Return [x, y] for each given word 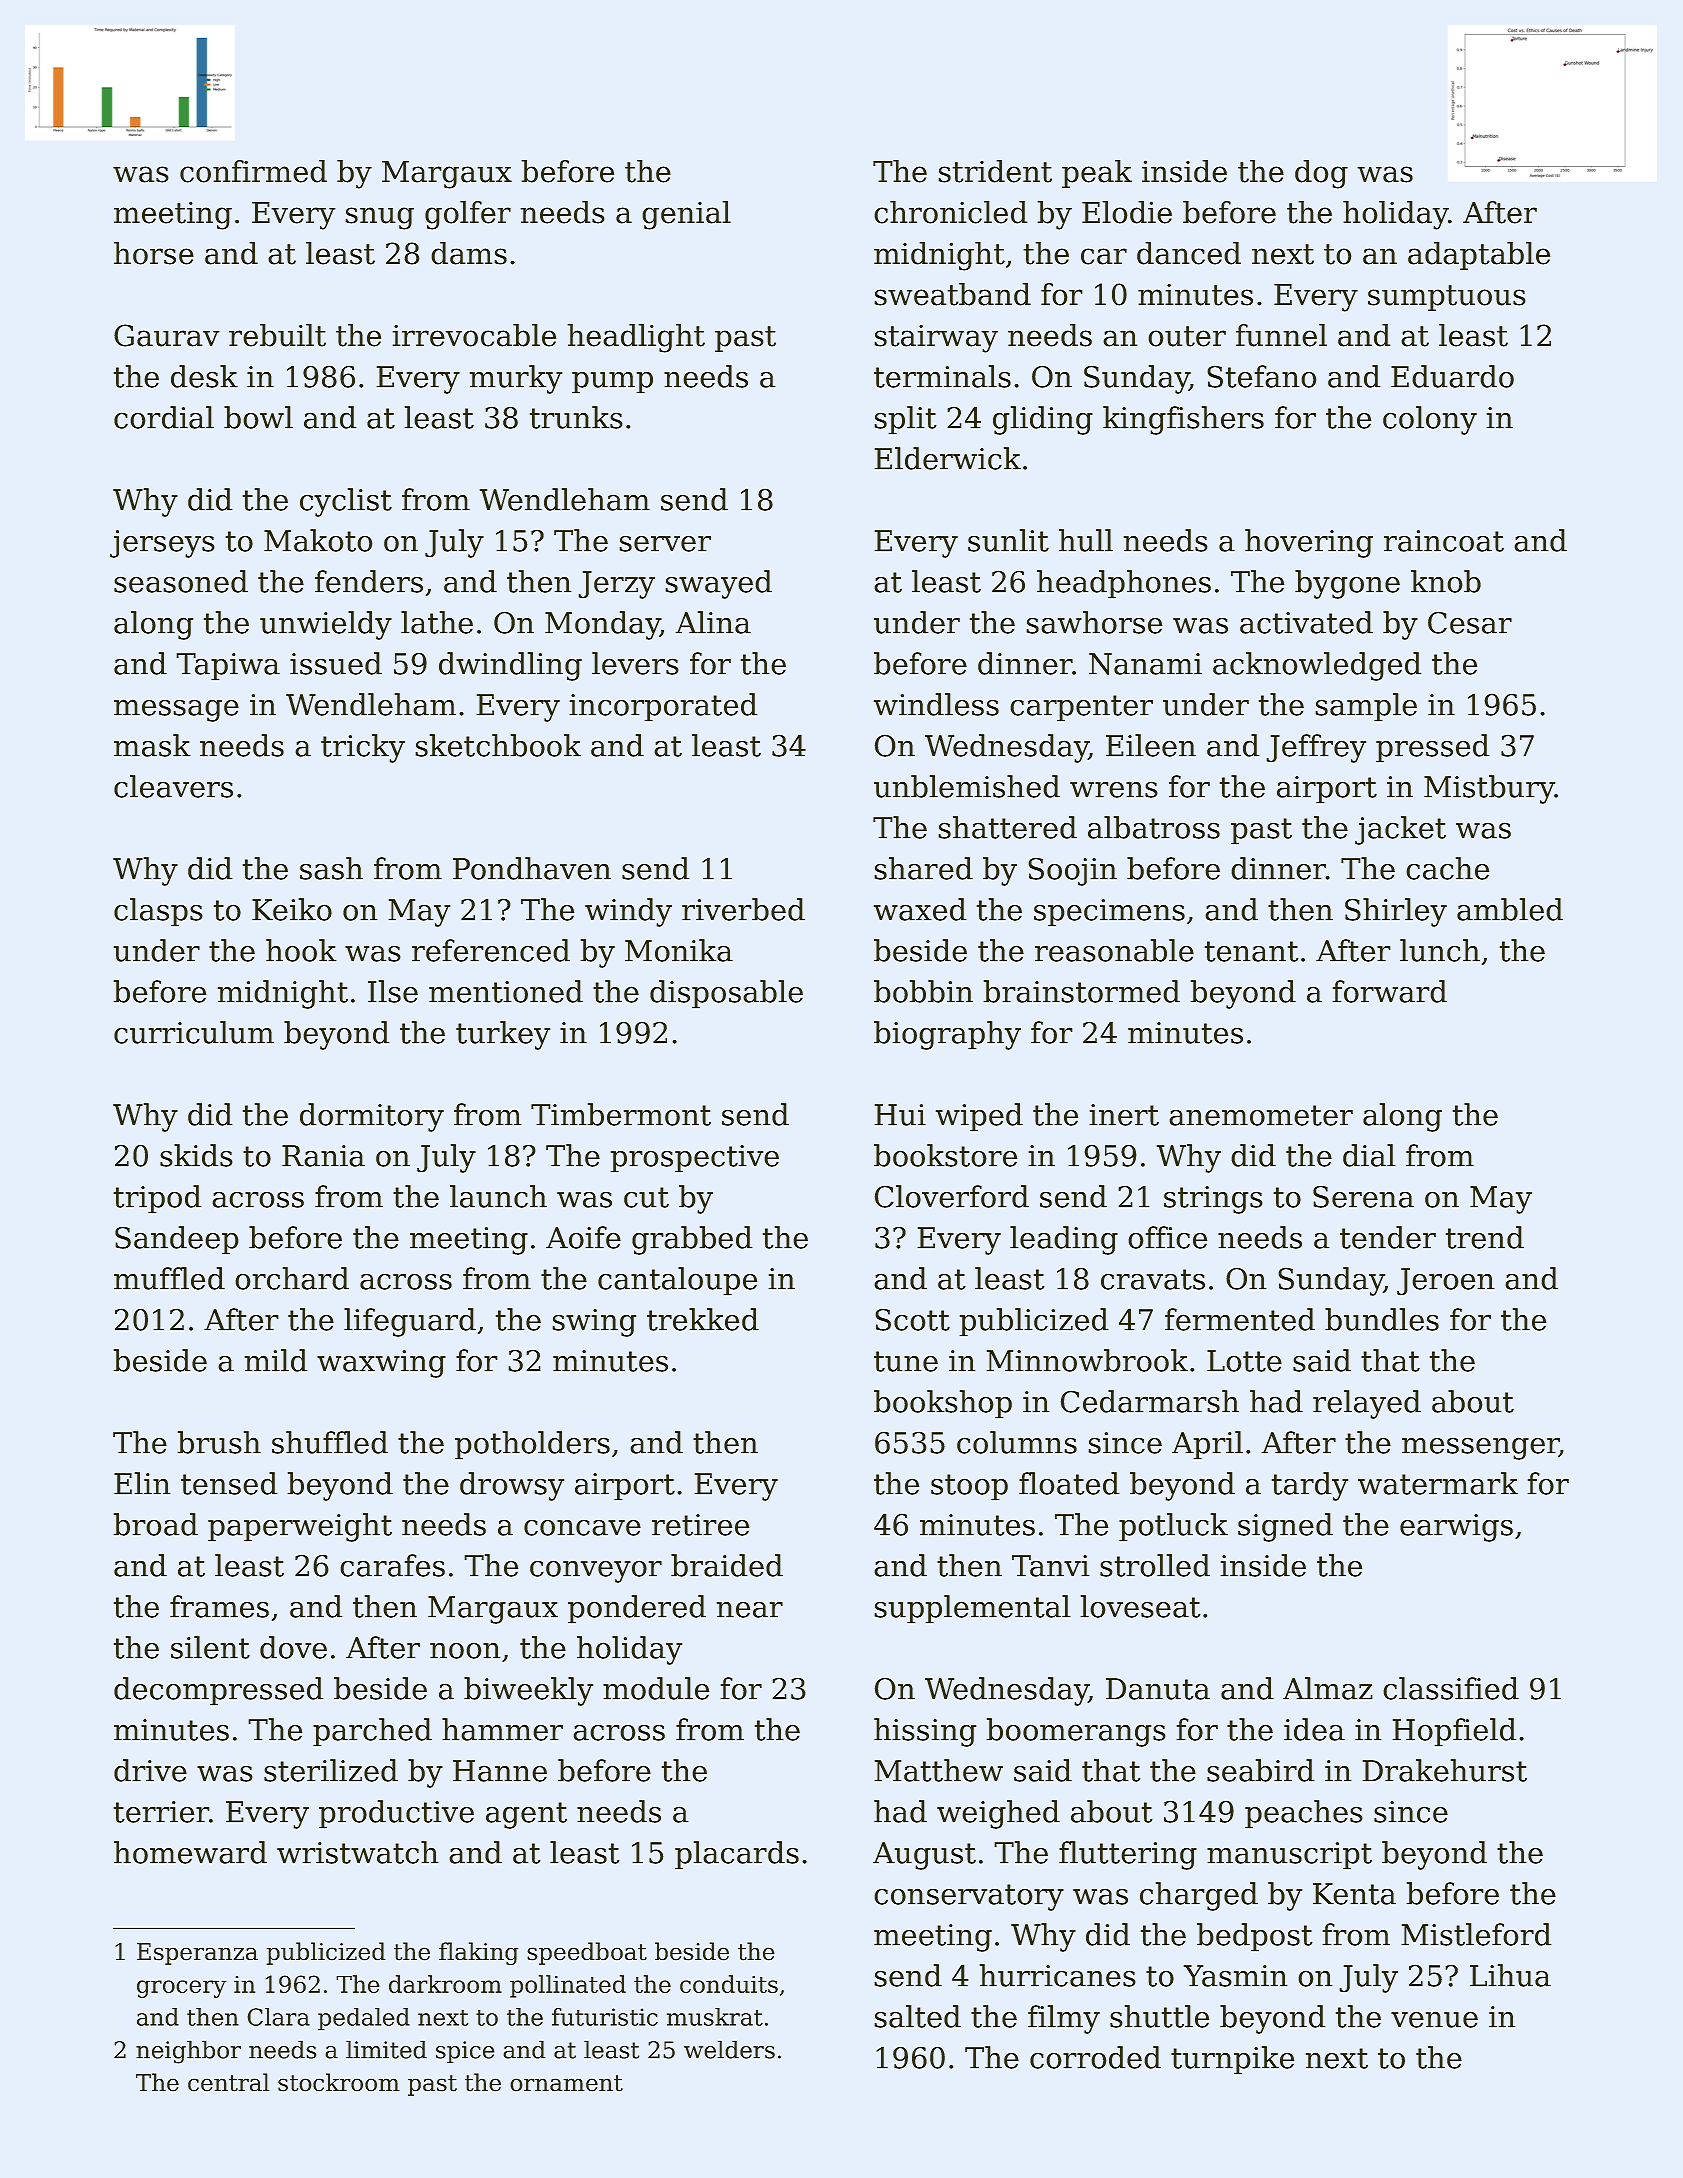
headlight [636, 338]
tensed [229, 1483]
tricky [363, 748]
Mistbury [1489, 789]
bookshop [943, 1404]
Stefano [1262, 376]
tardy [1310, 1486]
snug [379, 218]
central [229, 2082]
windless [936, 704]
